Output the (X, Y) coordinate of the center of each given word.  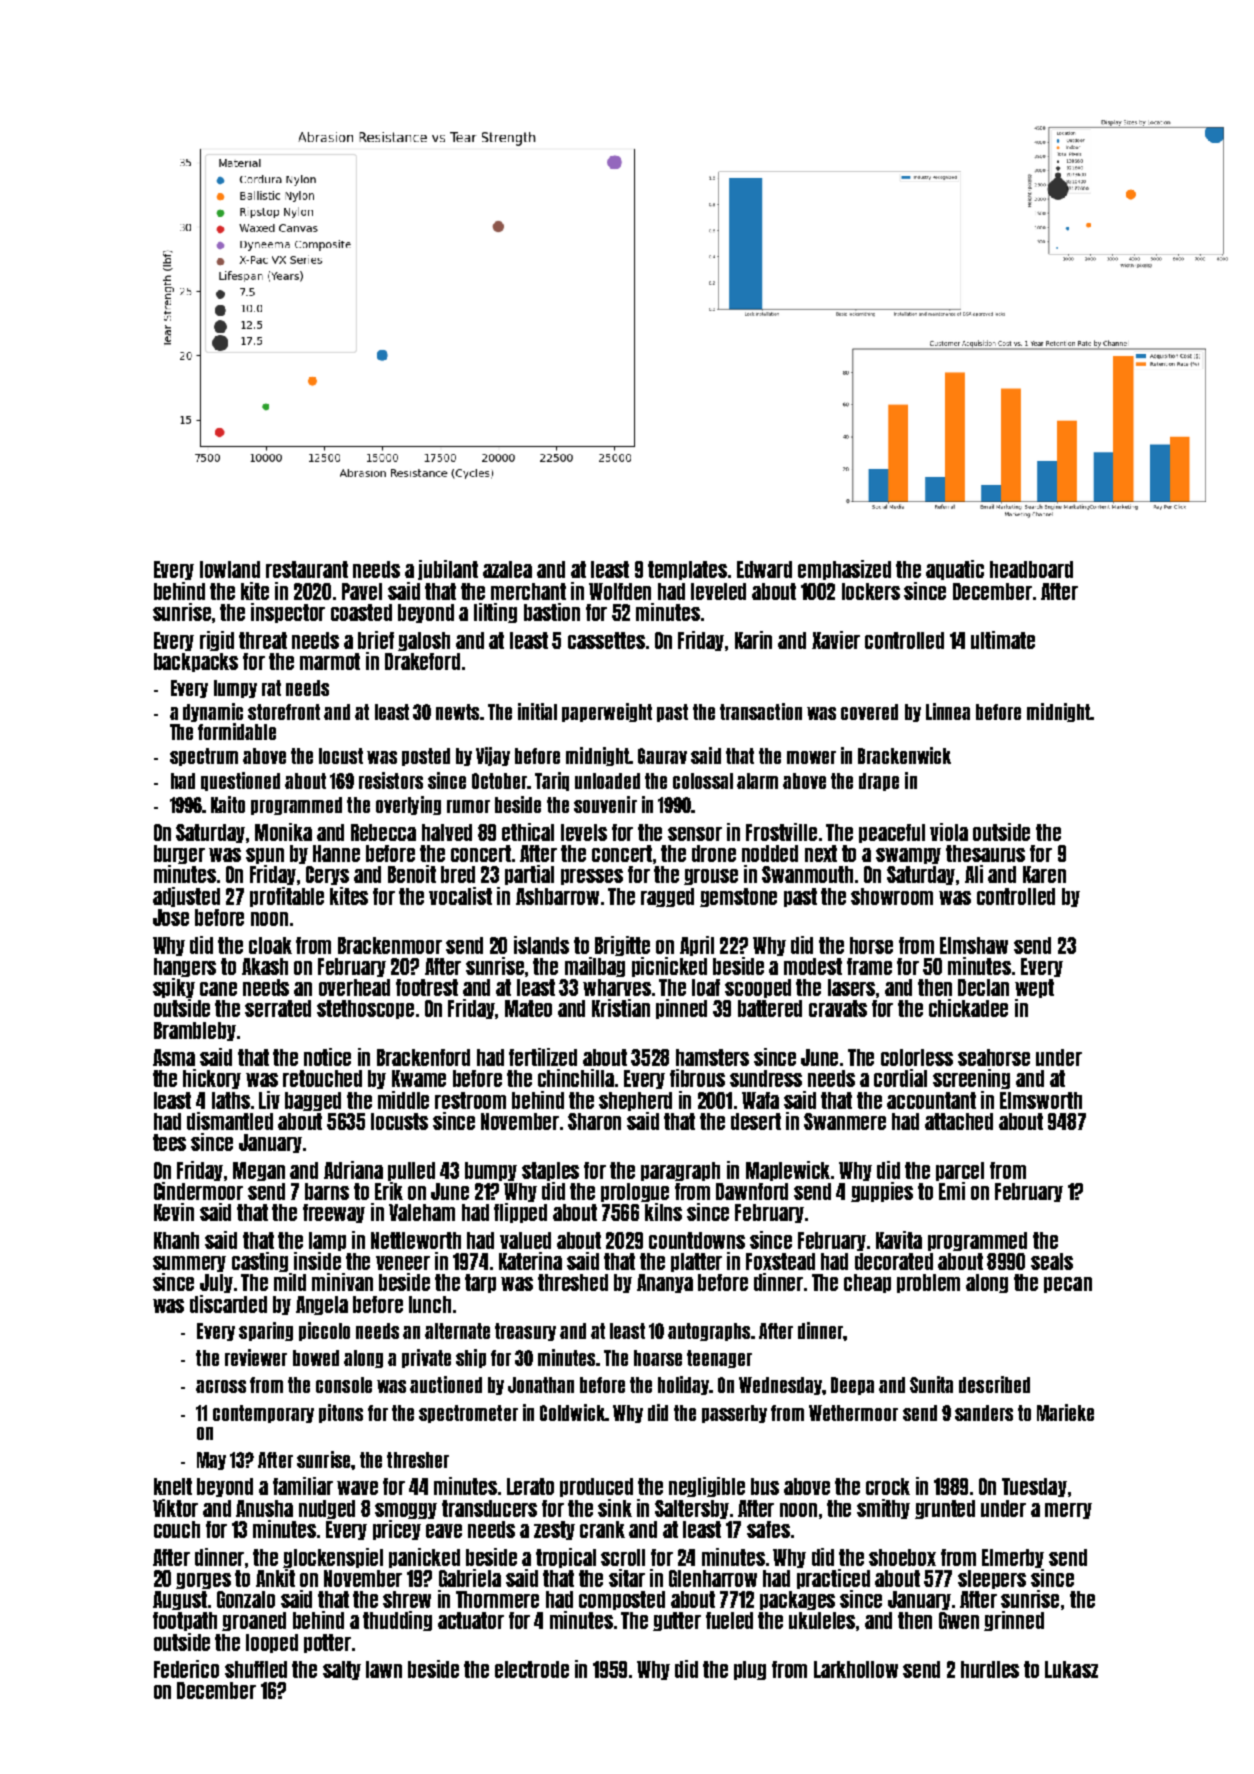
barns (327, 1191)
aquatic (955, 570)
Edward (764, 569)
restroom (470, 1100)
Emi (952, 1191)
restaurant (307, 569)
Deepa (852, 1386)
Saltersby (692, 1509)
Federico (186, 1669)
